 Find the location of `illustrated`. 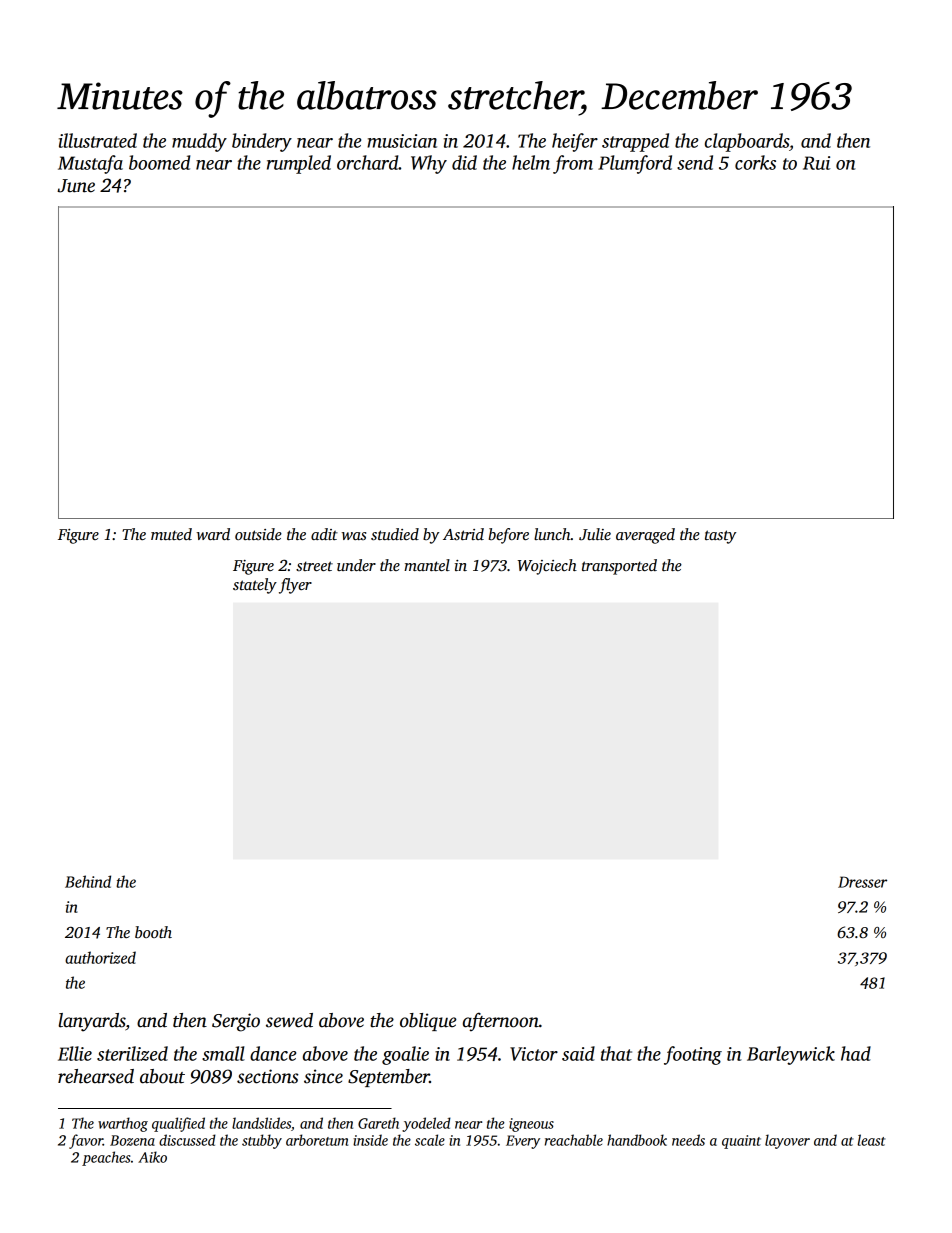

illustrated is located at coordinates (98, 140).
